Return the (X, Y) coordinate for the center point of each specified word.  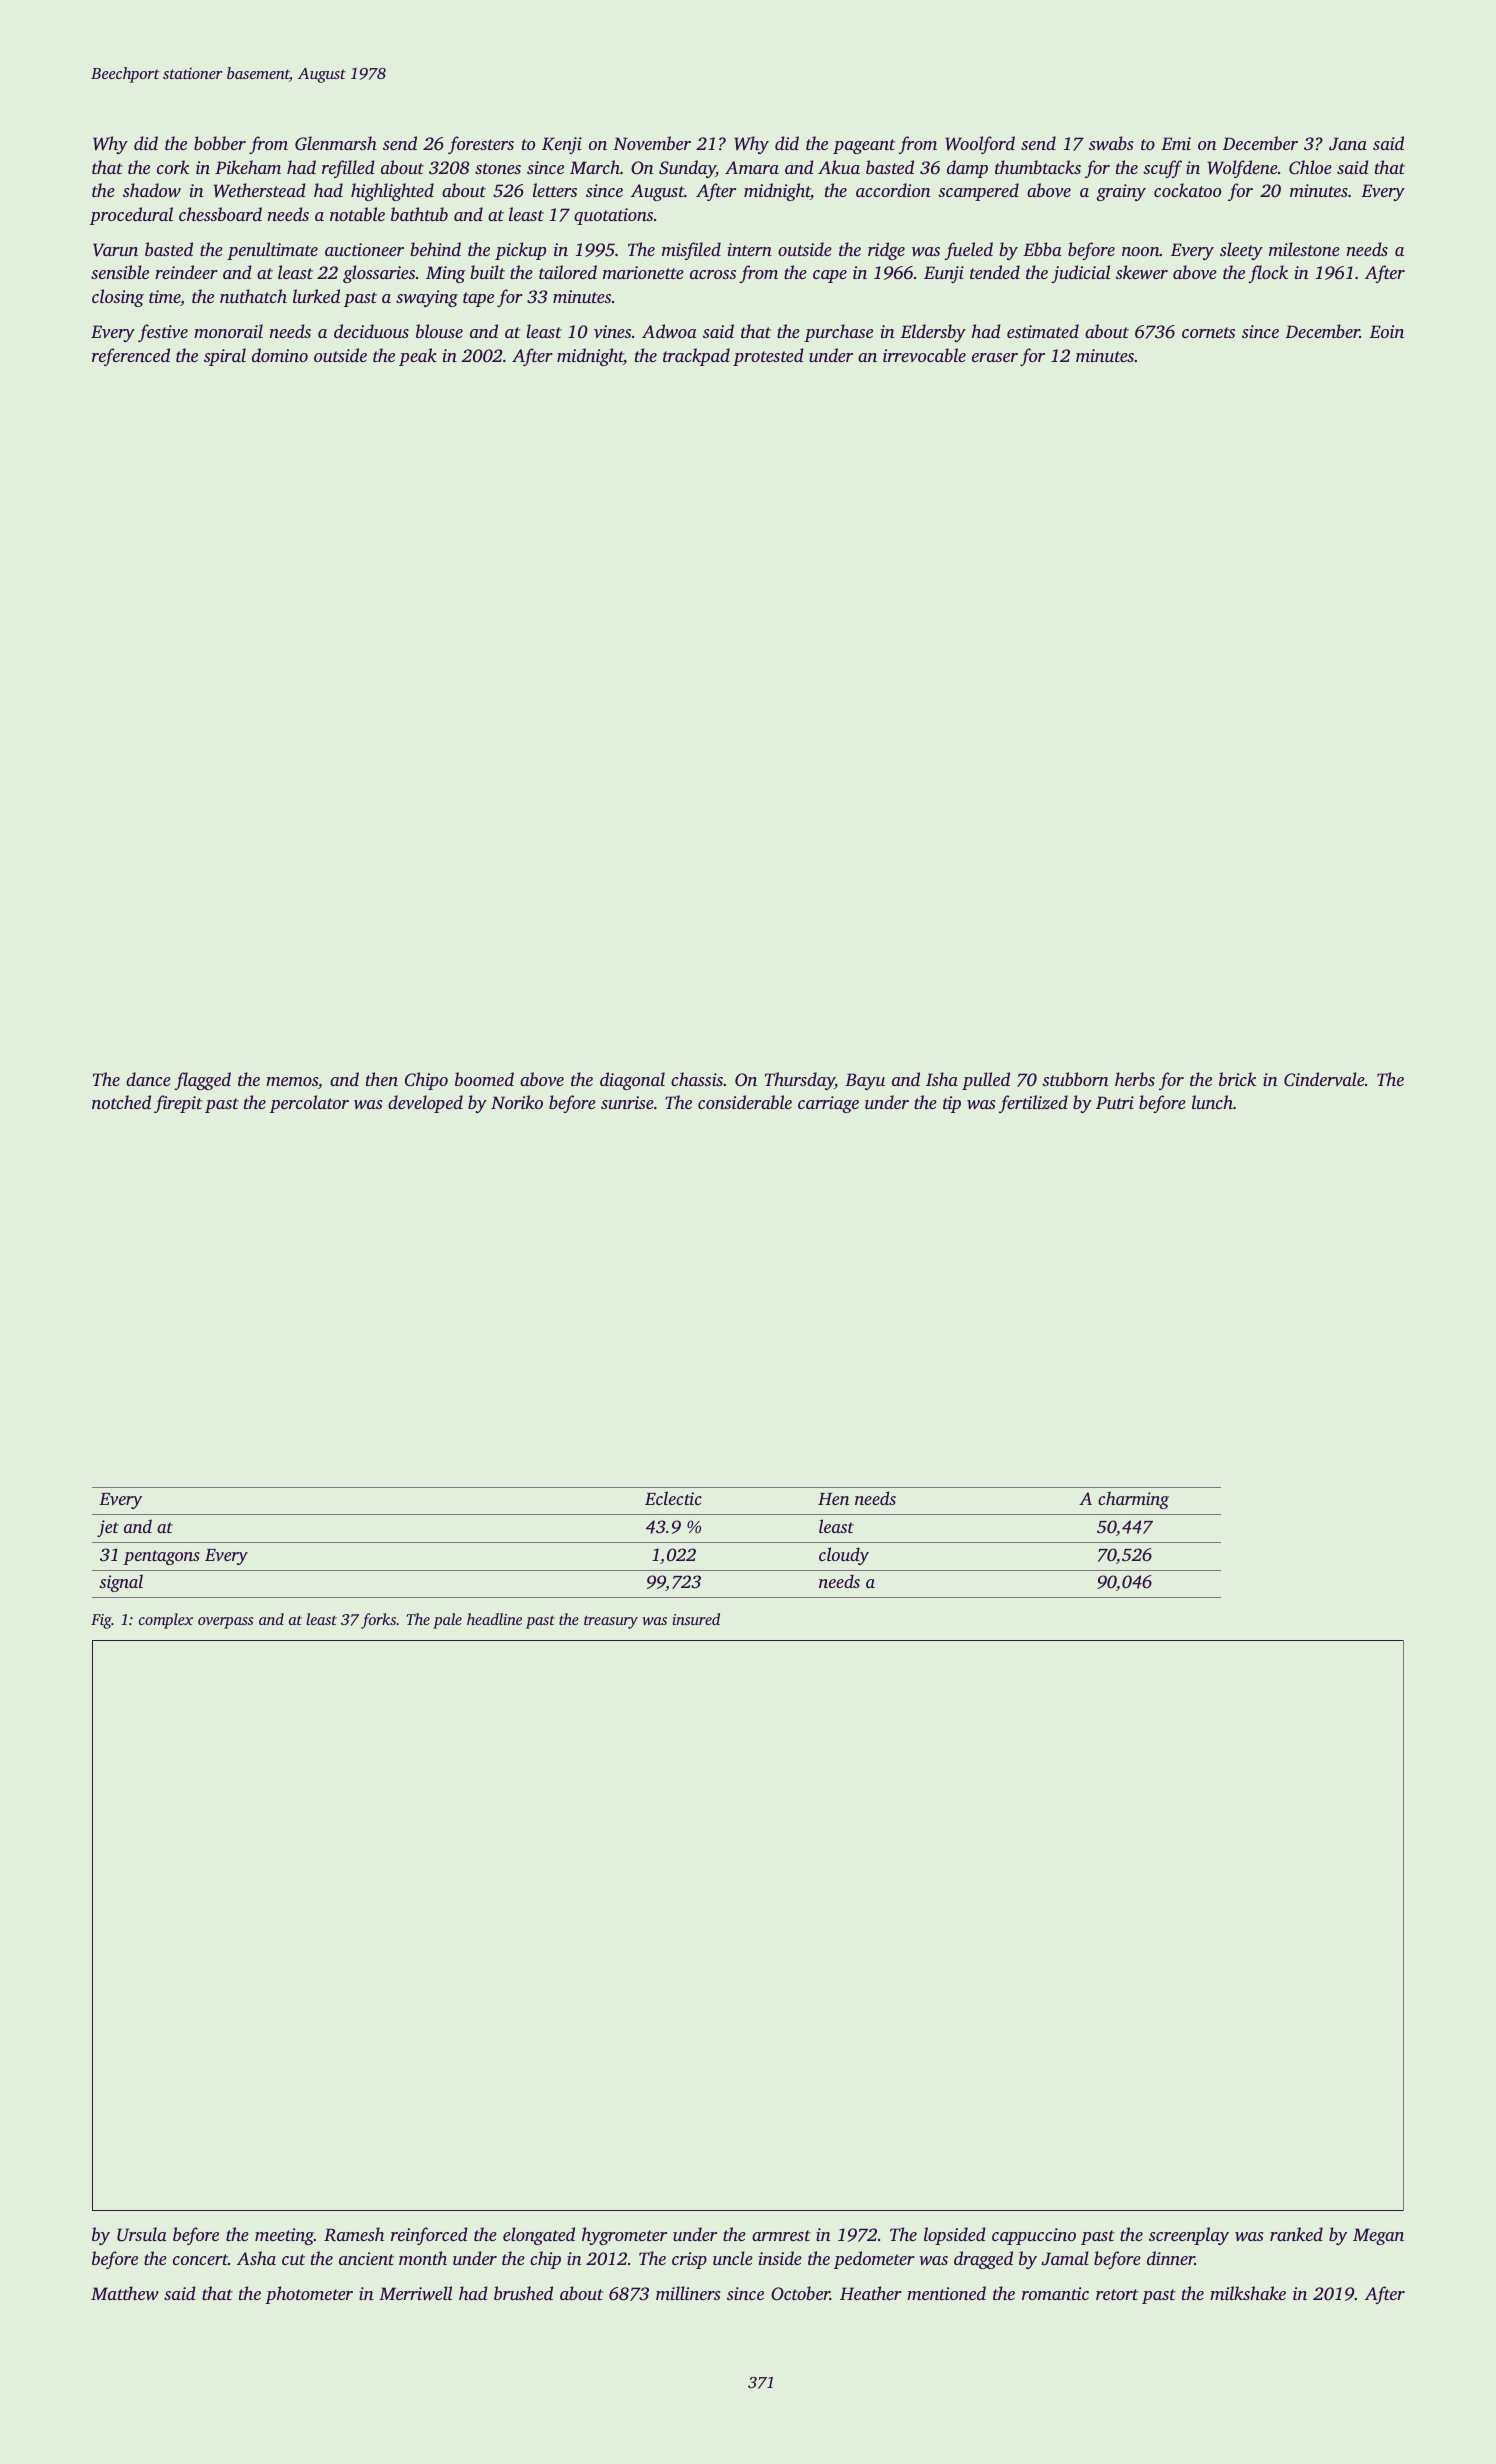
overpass (225, 1623)
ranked (1296, 2234)
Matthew (125, 2293)
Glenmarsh (336, 143)
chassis (697, 1079)
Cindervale (1324, 1079)
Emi (1176, 143)
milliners (688, 2293)
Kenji (562, 145)
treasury (611, 1622)
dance (148, 1079)
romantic (1055, 2293)
